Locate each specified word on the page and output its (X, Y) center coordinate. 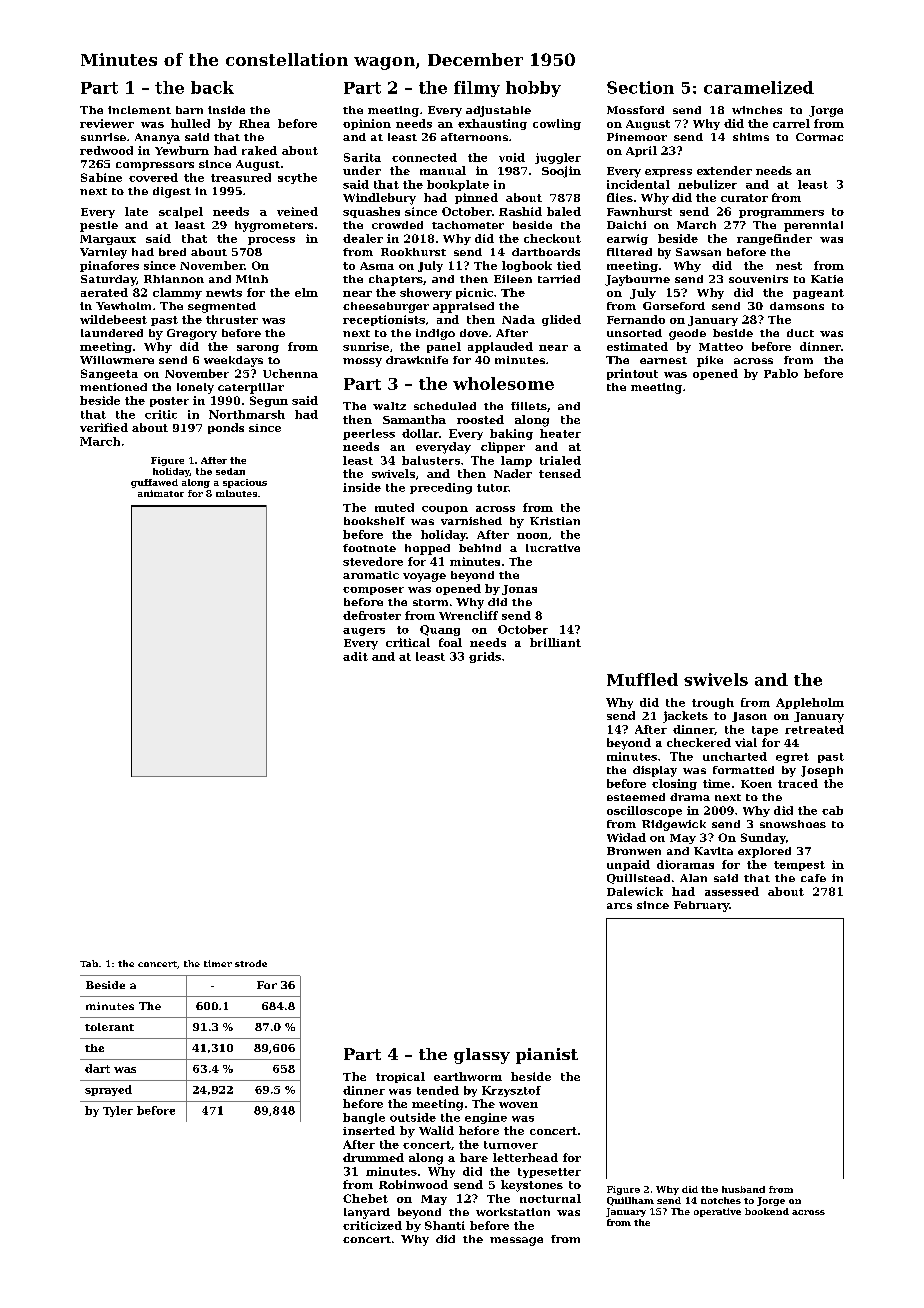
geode (687, 334)
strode (251, 963)
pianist (547, 1056)
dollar (420, 433)
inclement (139, 110)
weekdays (233, 361)
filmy (477, 89)
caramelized (759, 87)
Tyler (118, 1111)
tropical (400, 1077)
